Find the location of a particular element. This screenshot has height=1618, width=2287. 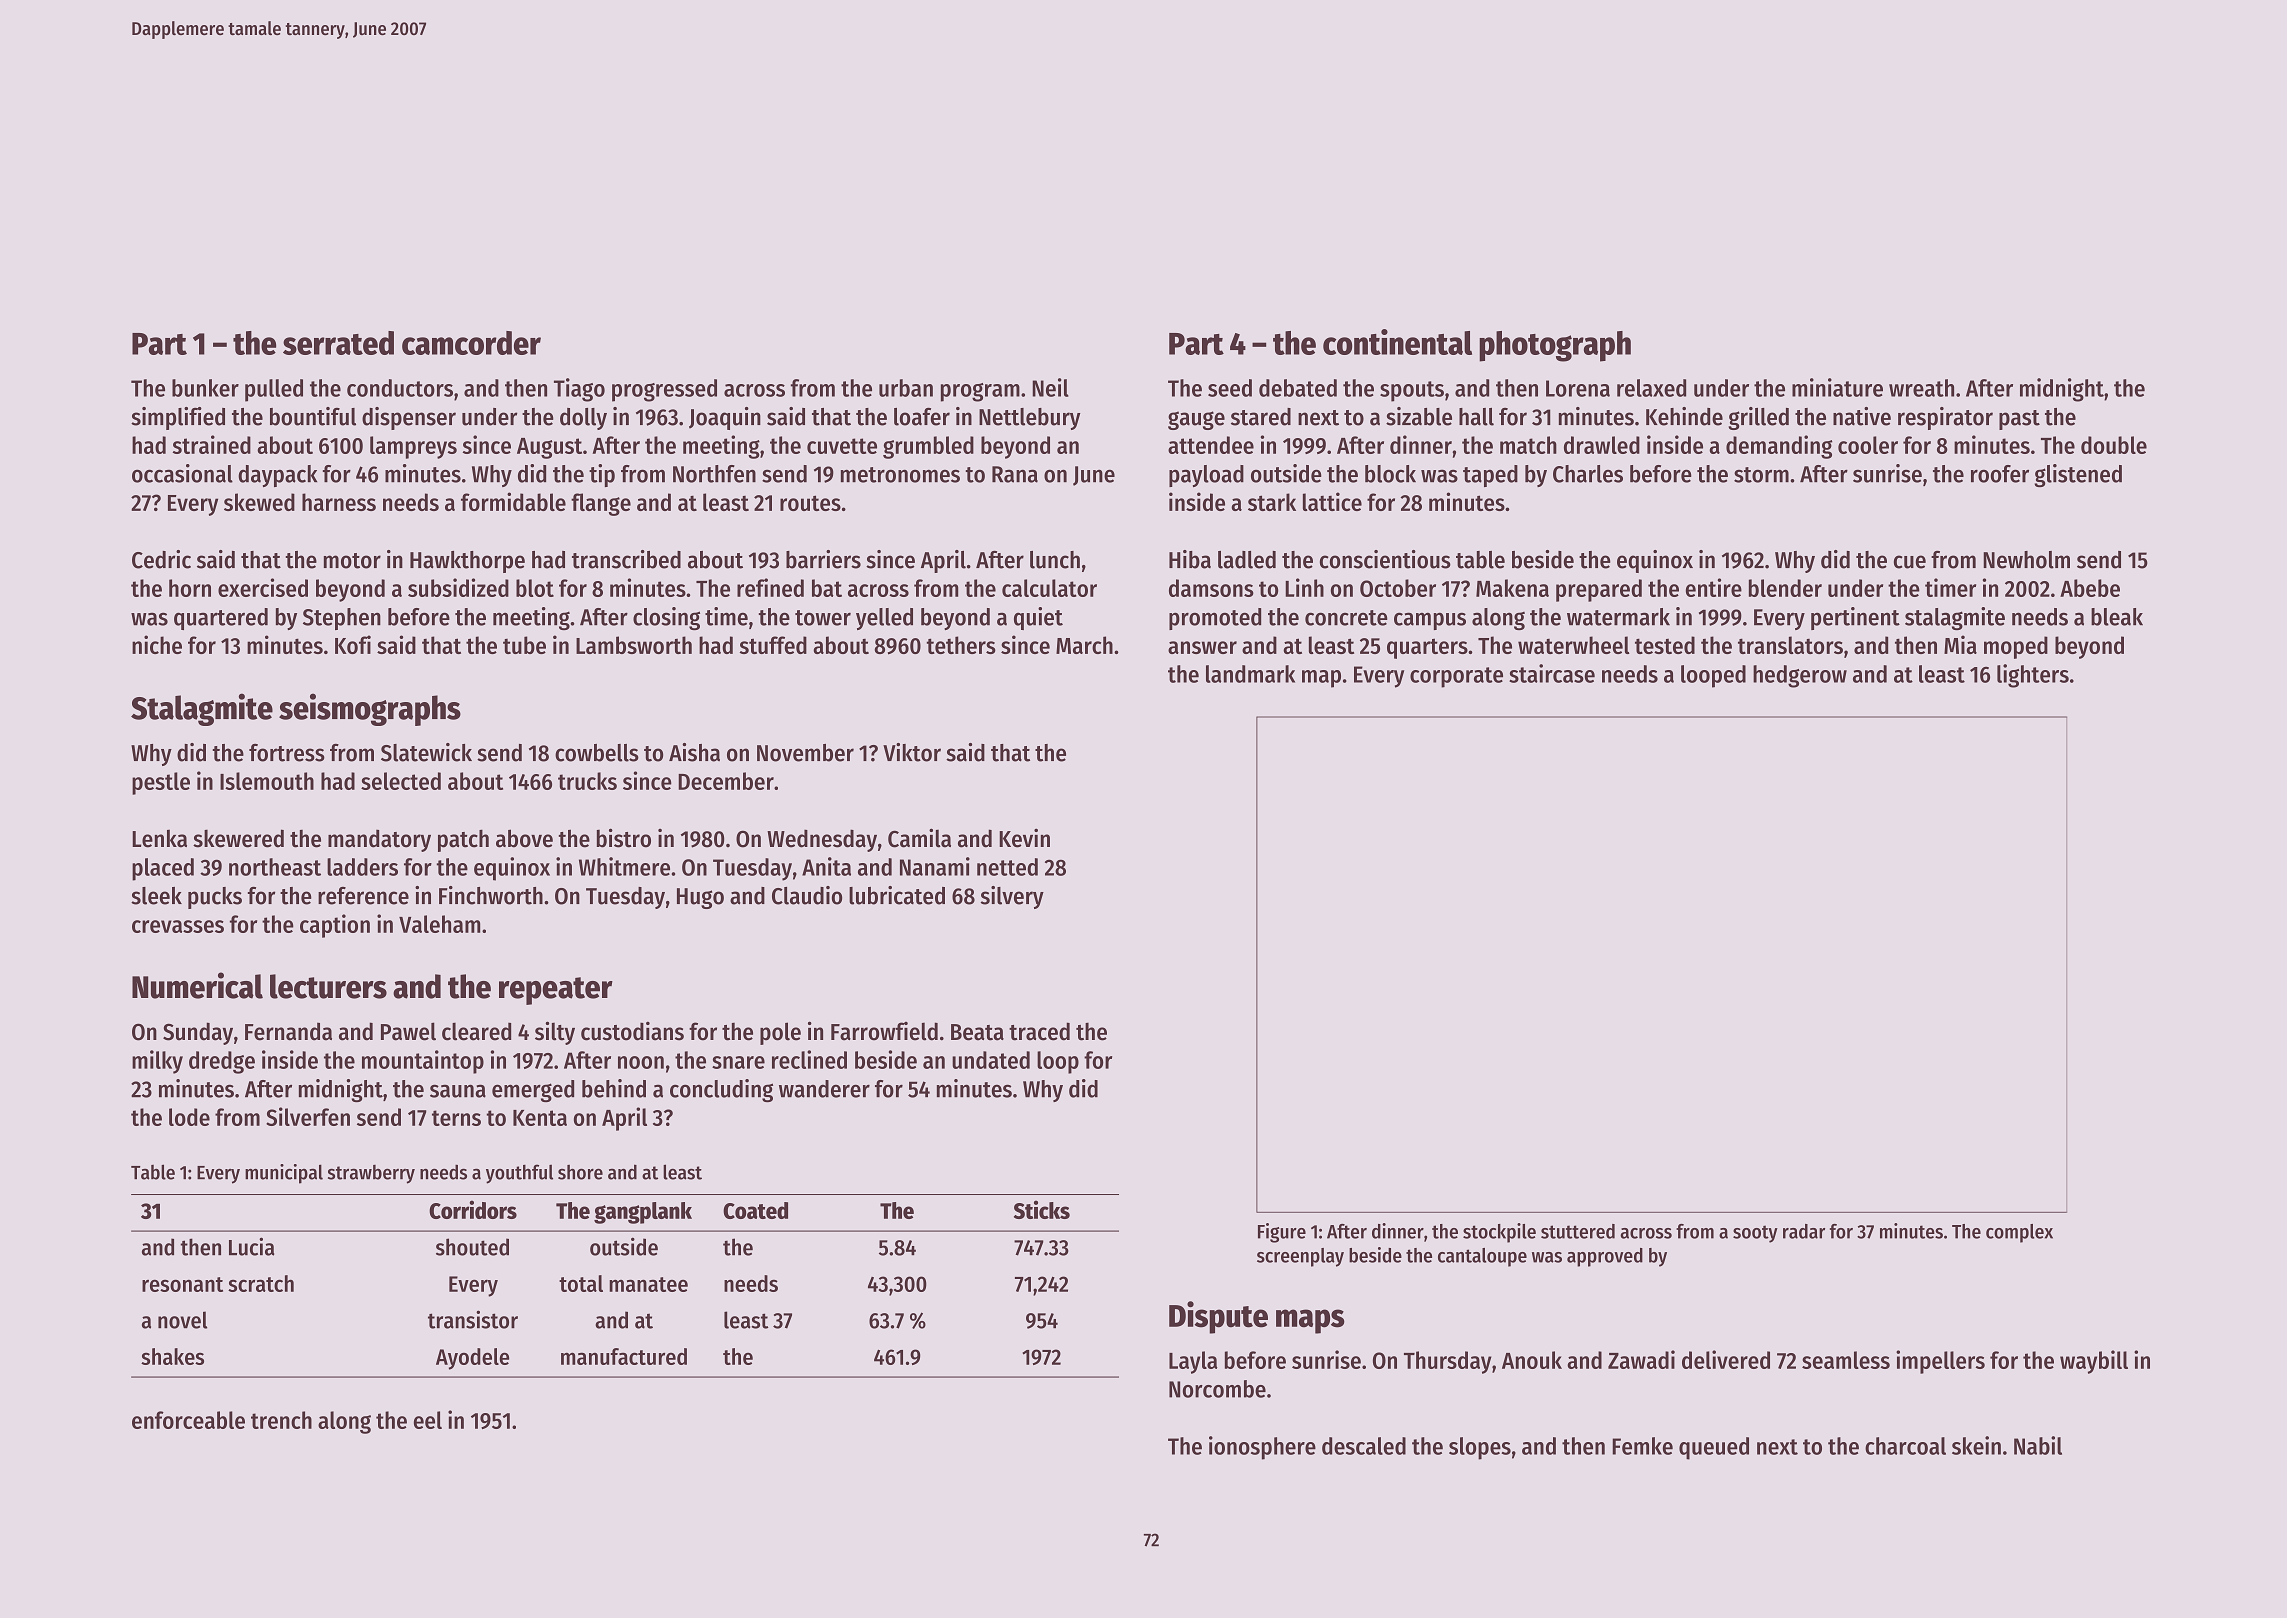

custodians is located at coordinates (632, 1031).
